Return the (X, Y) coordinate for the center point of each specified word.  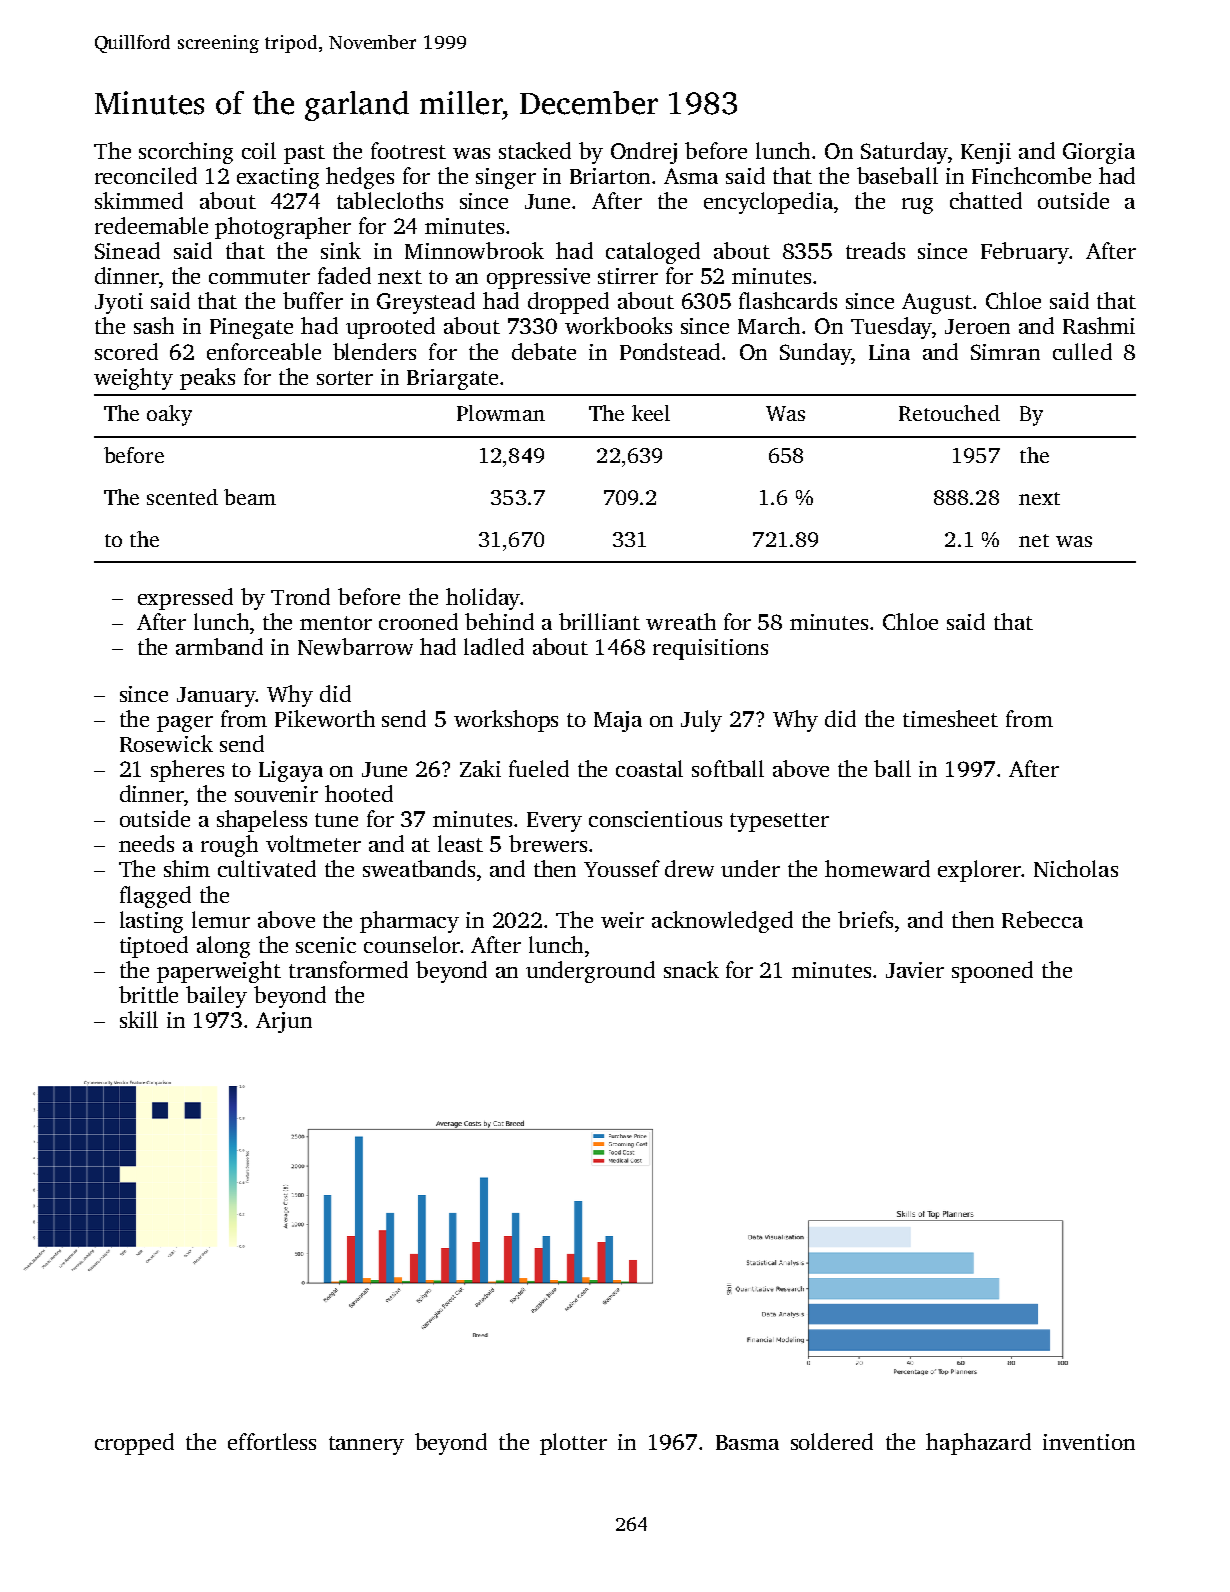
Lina (889, 352)
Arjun (284, 1022)
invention (1089, 1442)
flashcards (788, 300)
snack (691, 969)
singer (506, 178)
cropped (134, 1444)
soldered (832, 1441)
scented (182, 497)
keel (651, 413)
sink (341, 250)
